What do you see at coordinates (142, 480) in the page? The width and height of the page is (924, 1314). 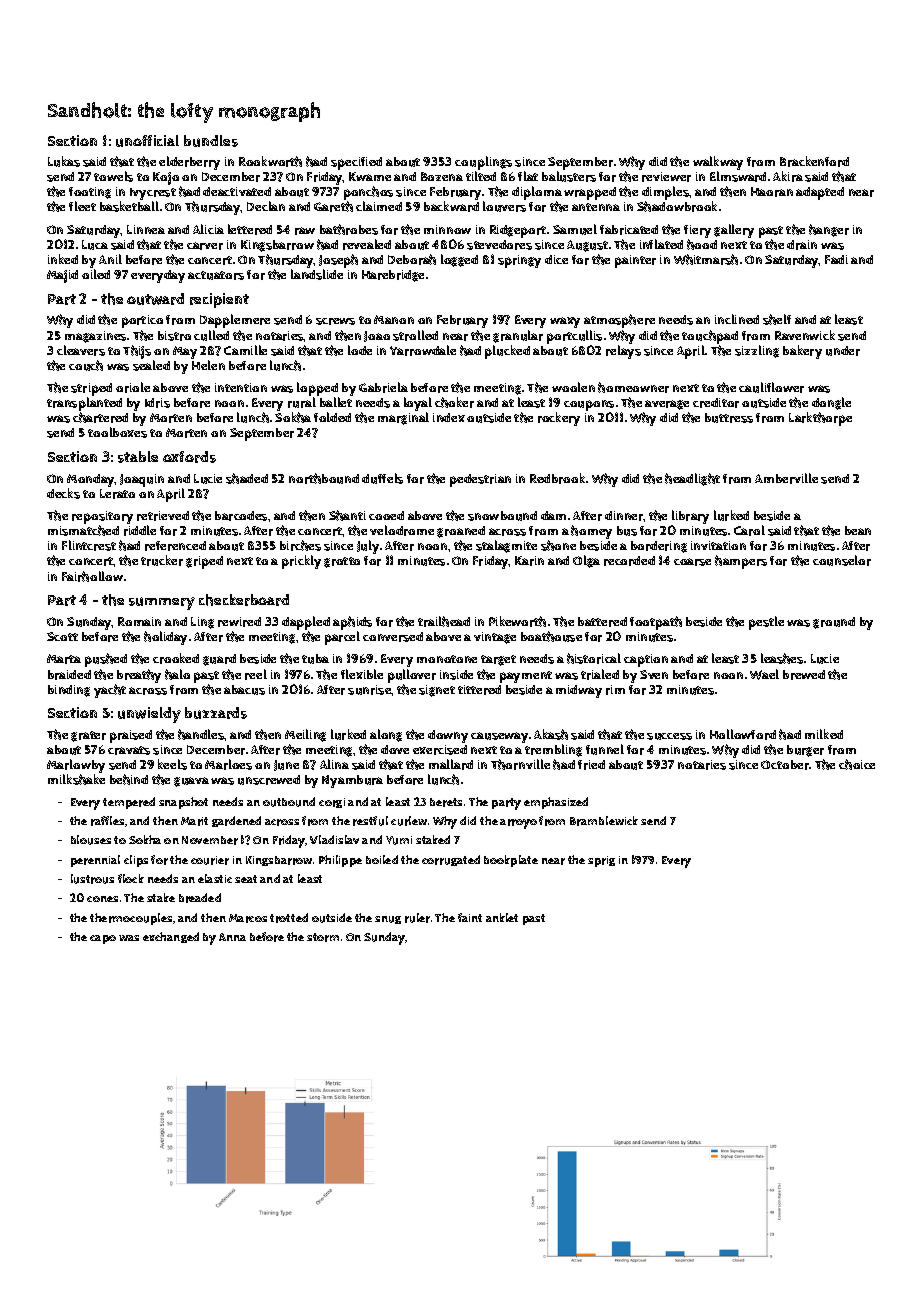 I see `Joaquin` at bounding box center [142, 480].
